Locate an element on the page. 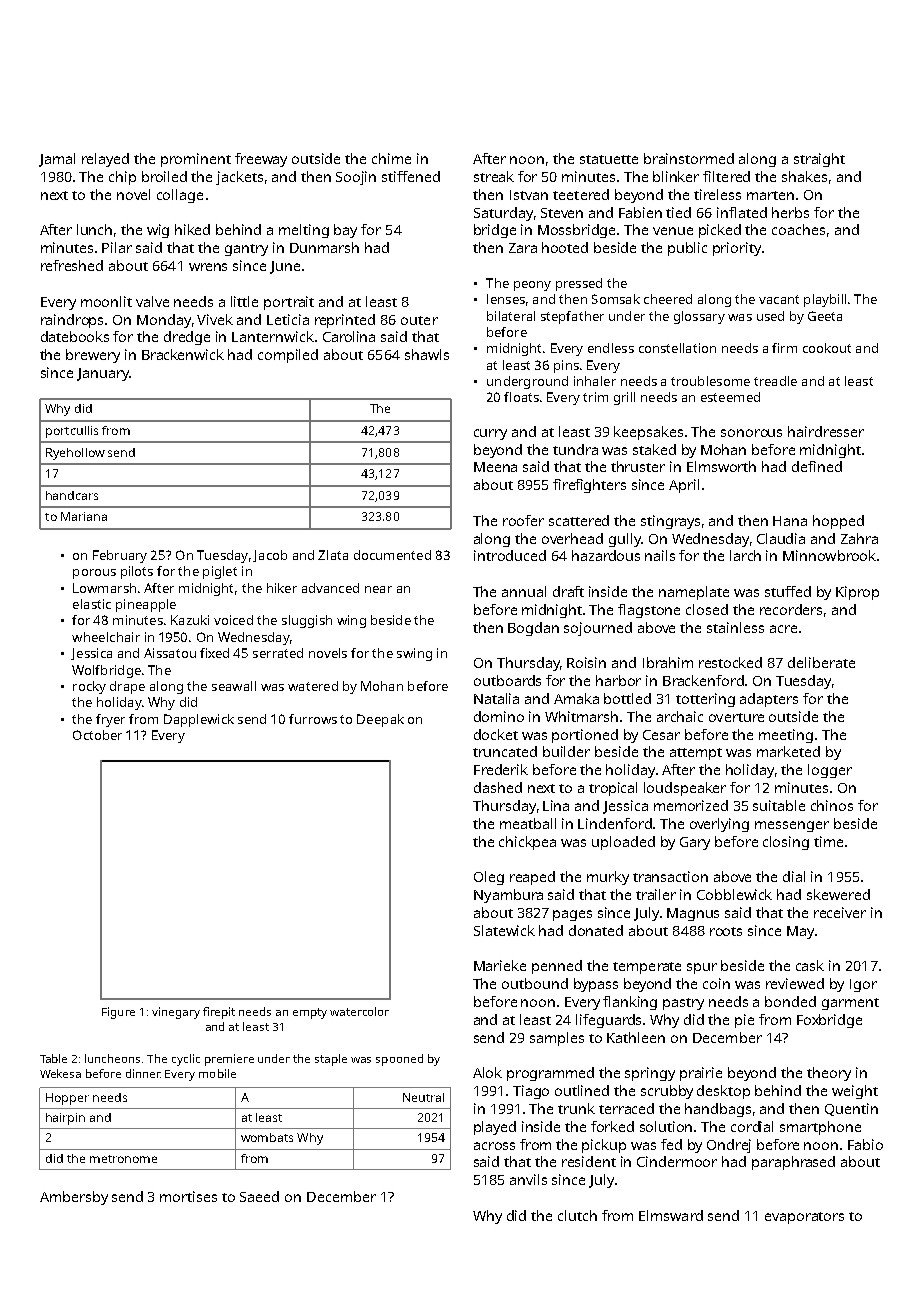  evaporators is located at coordinates (804, 1218).
